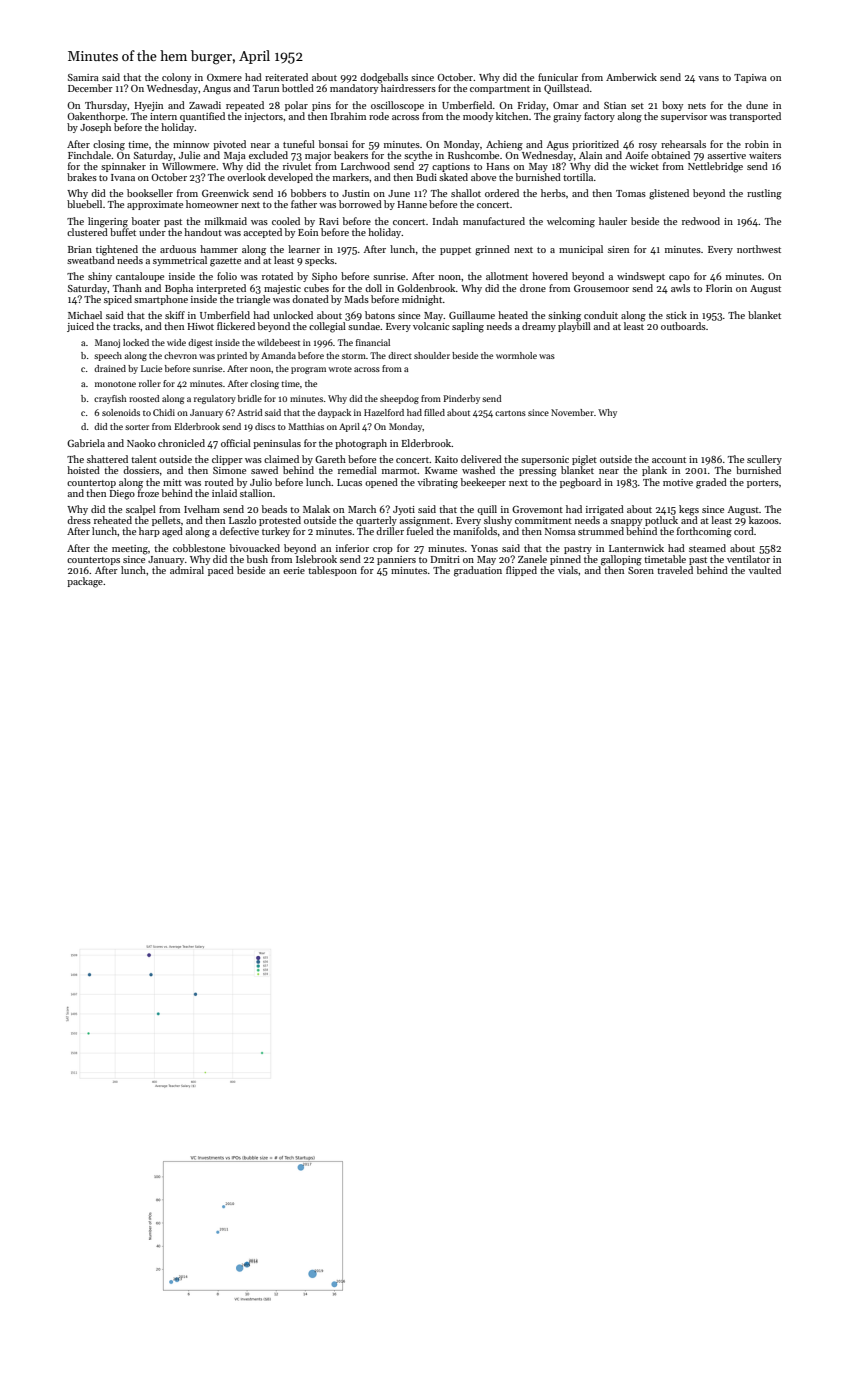 This screenshot has width=849, height=1400. What do you see at coordinates (500, 90) in the screenshot?
I see `compartment` at bounding box center [500, 90].
